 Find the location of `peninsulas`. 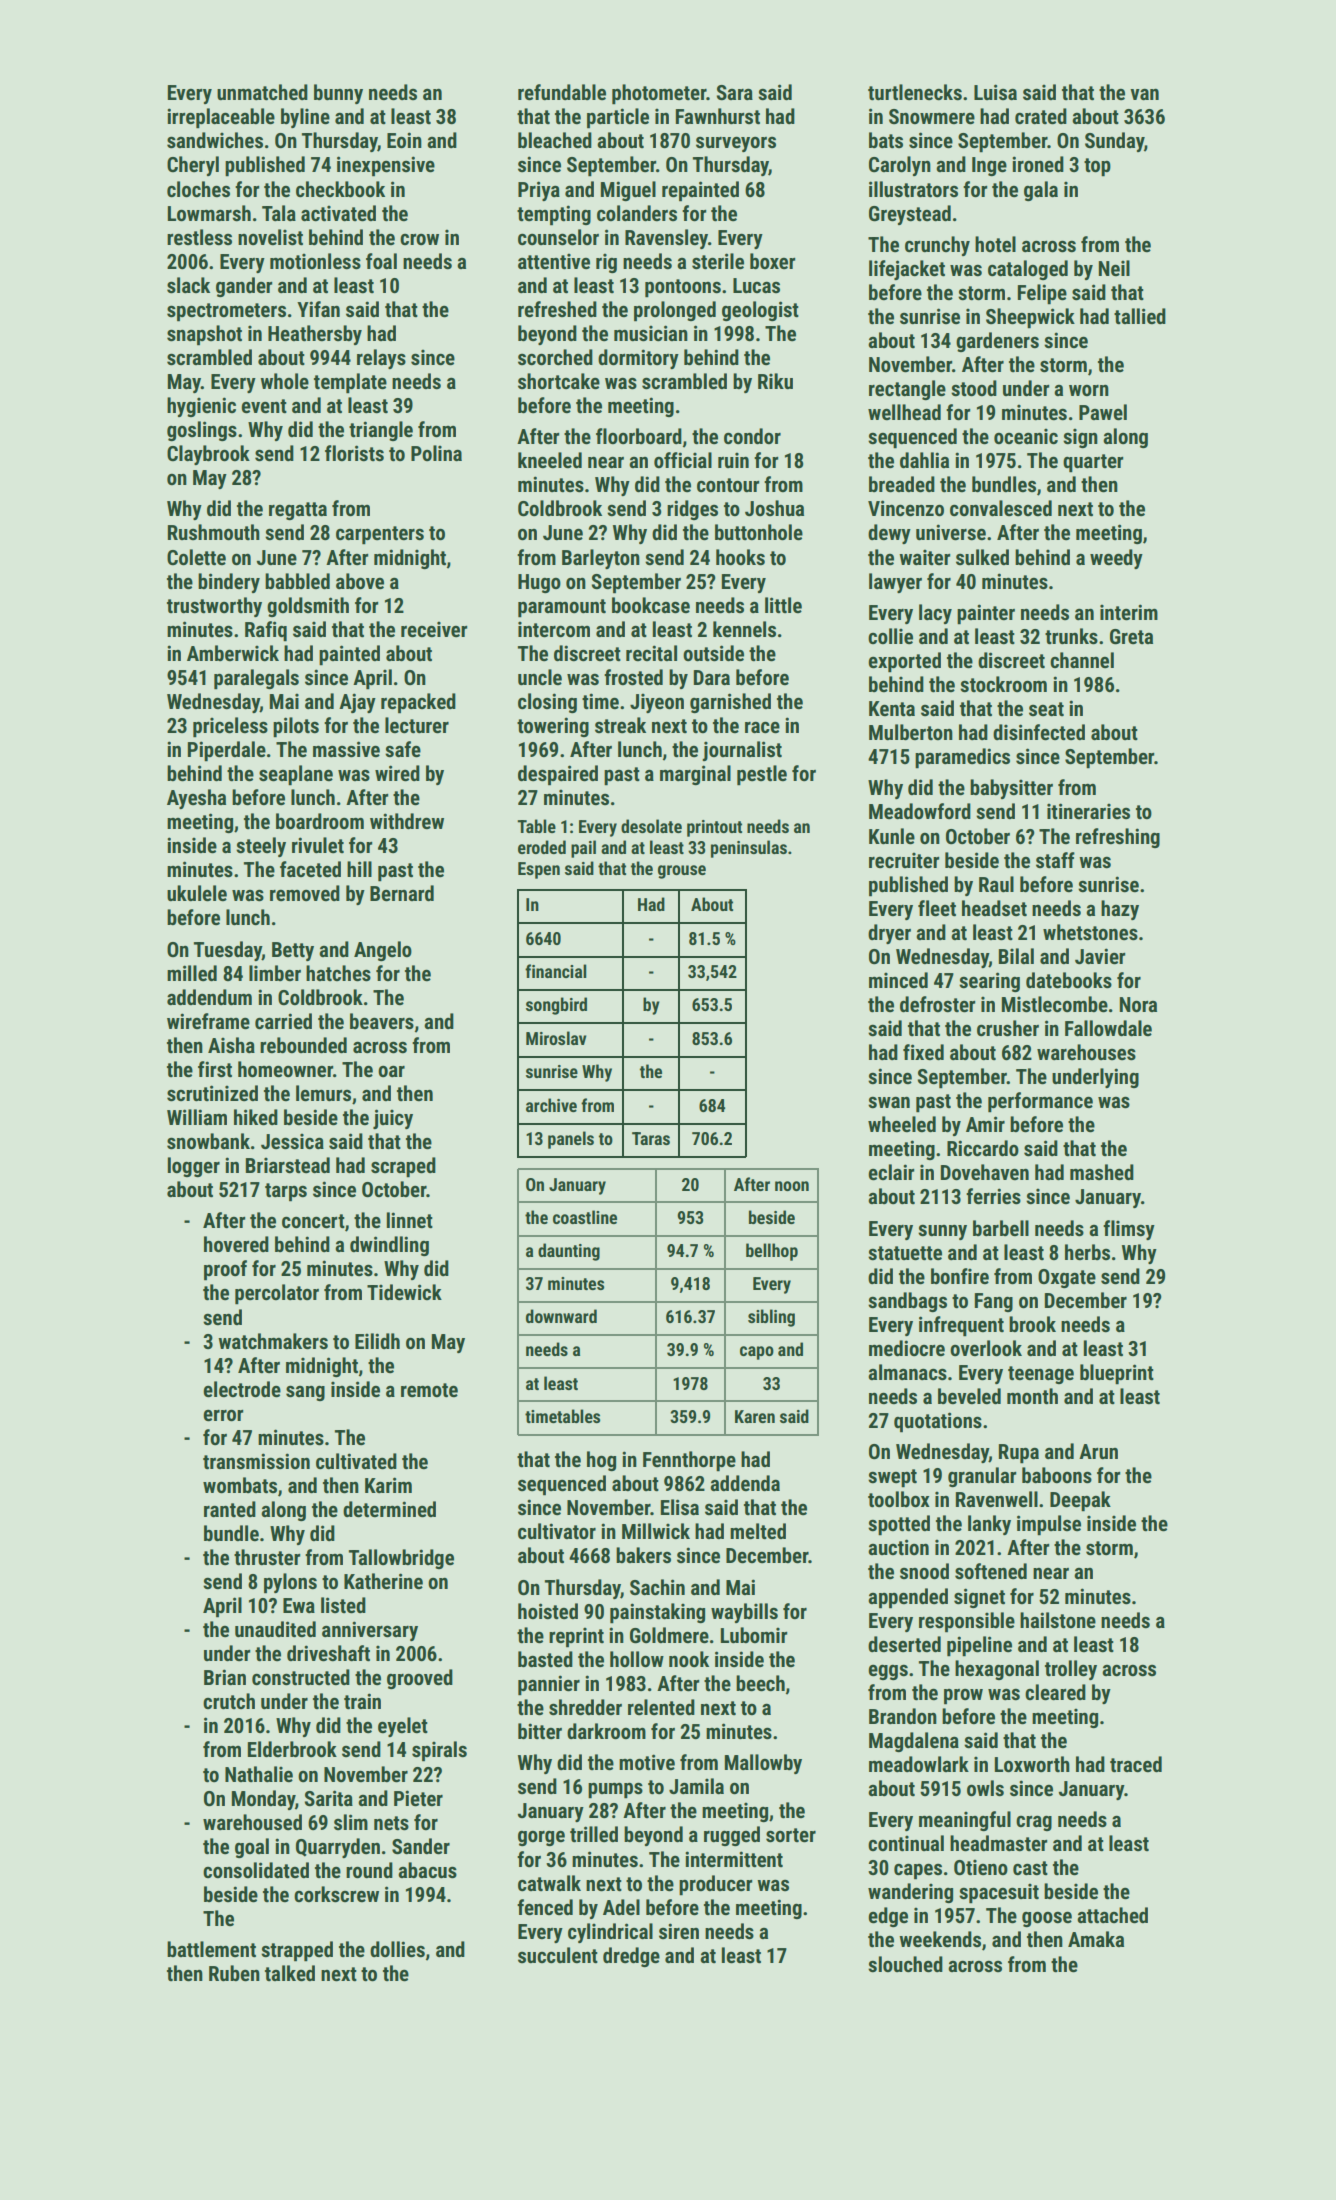

peninsulas is located at coordinates (749, 849).
